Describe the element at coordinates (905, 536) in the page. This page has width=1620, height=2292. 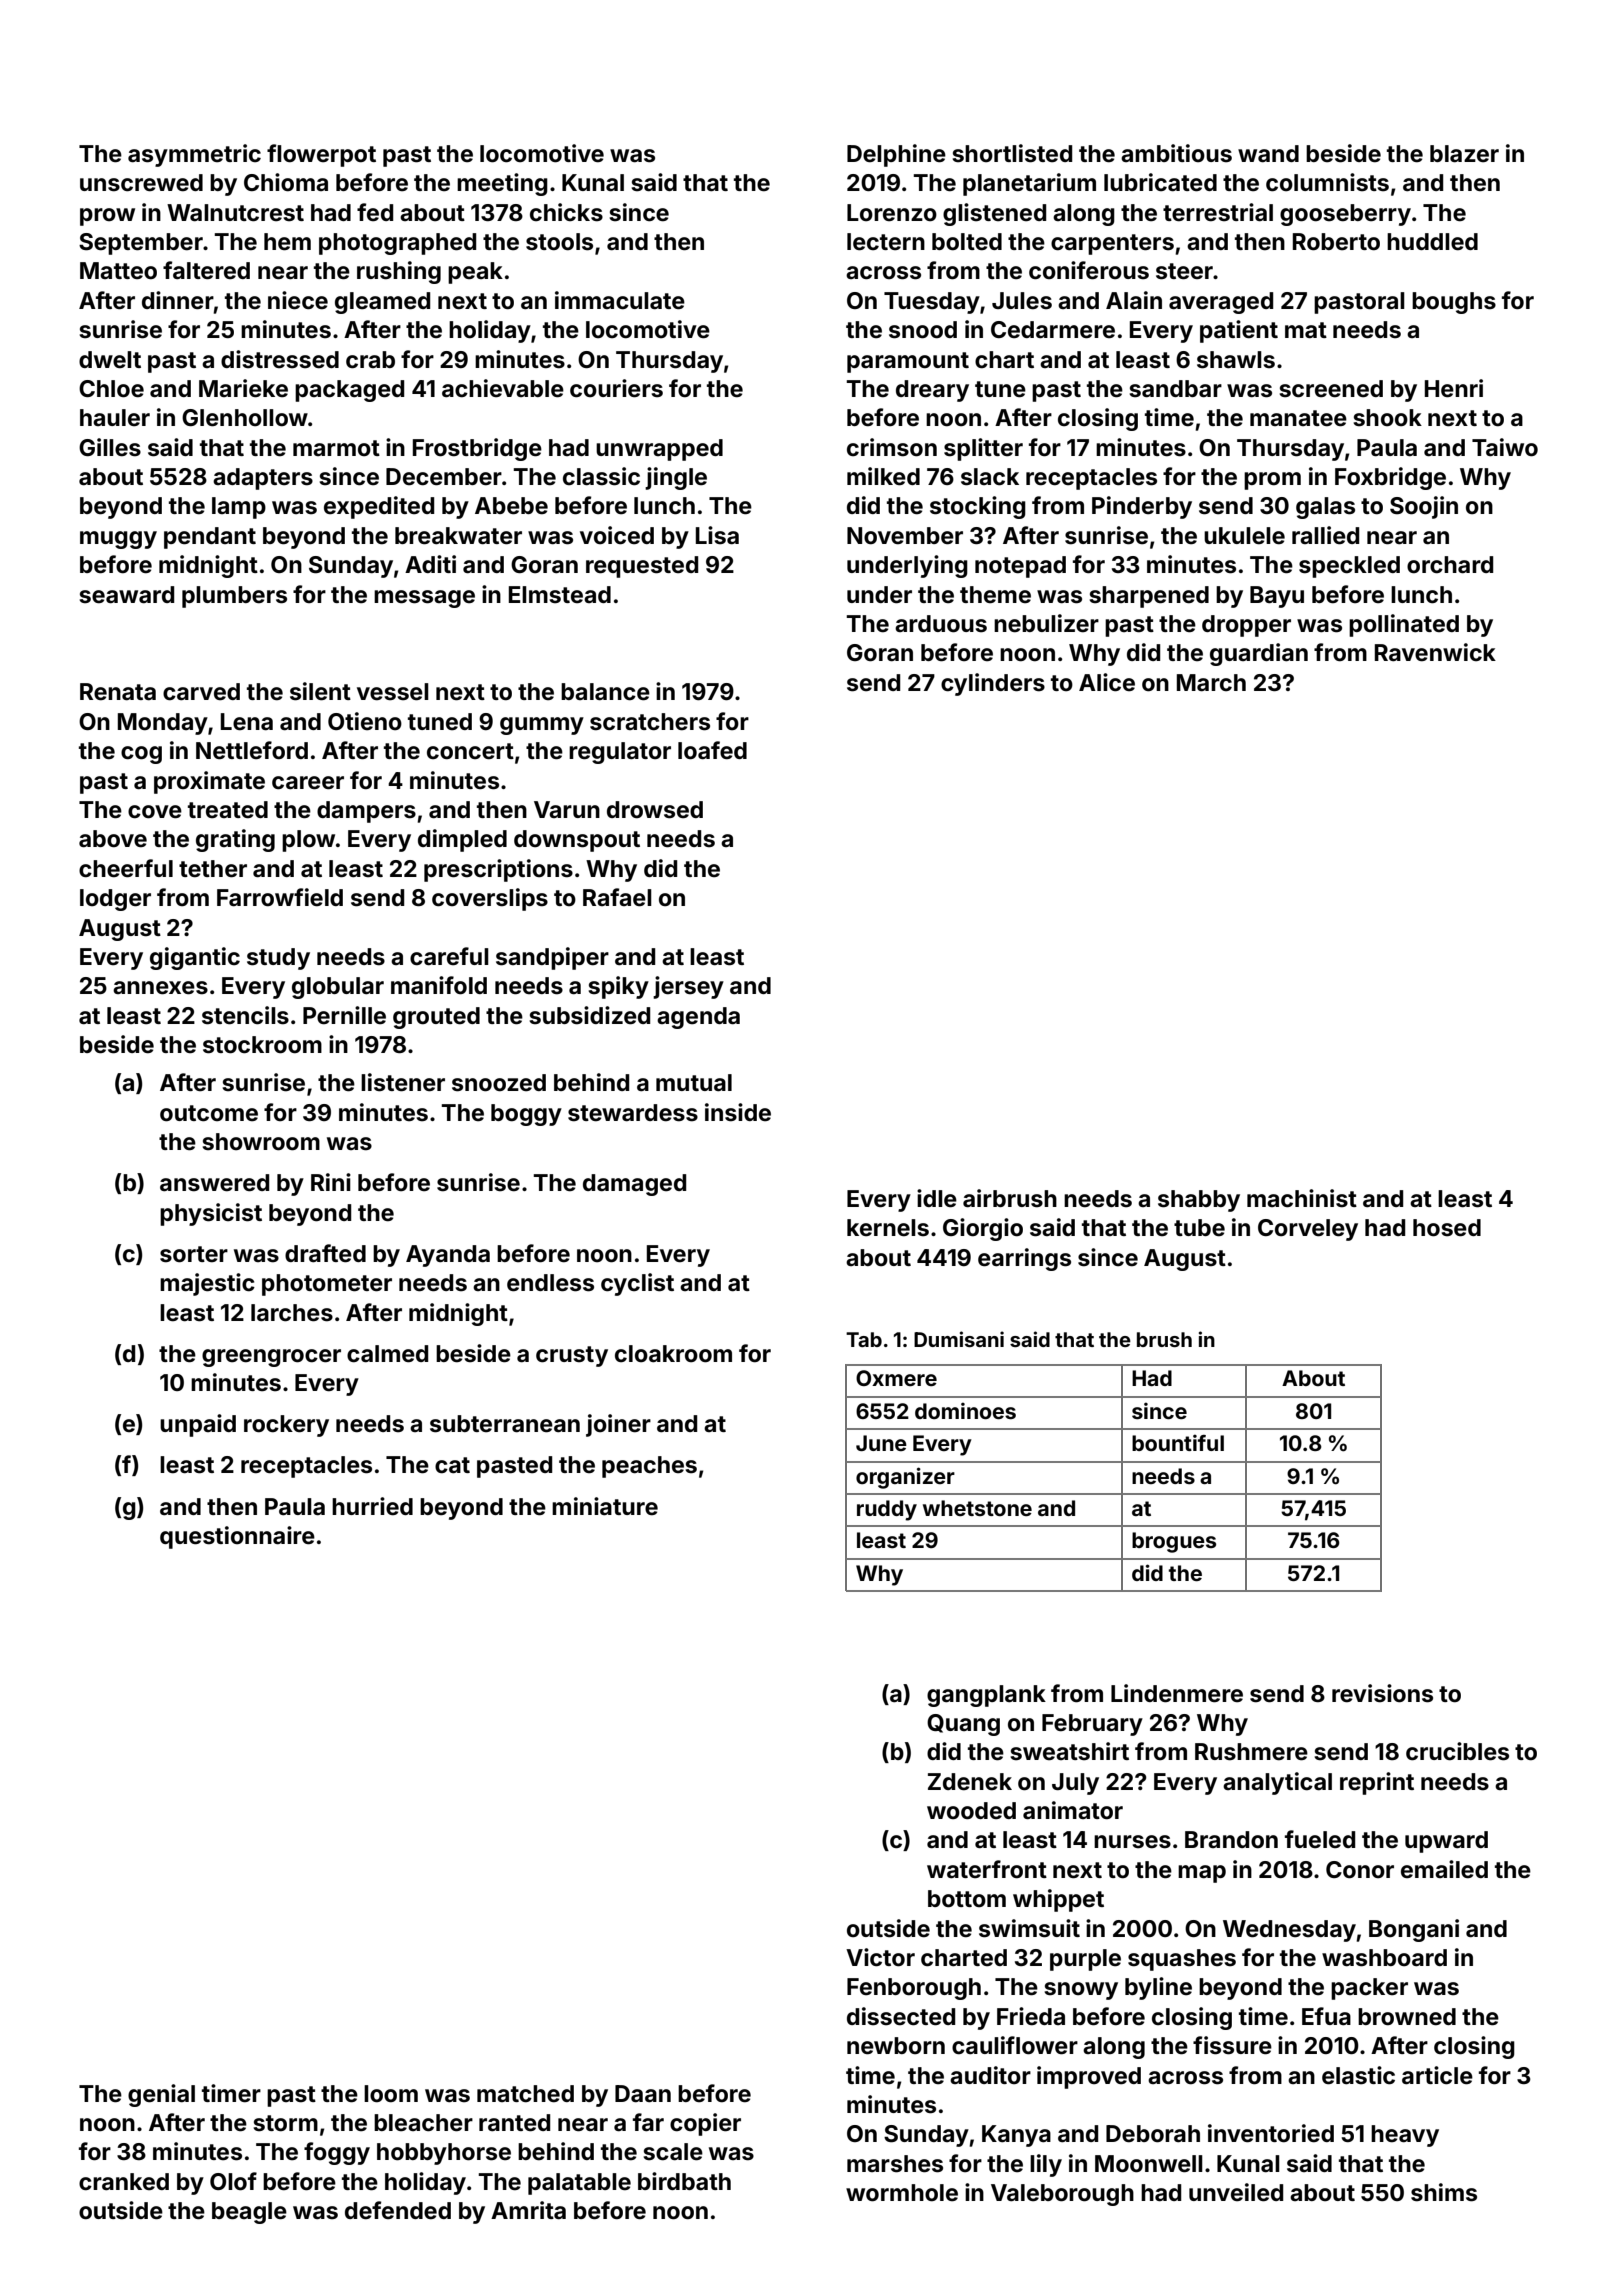
I see `November` at that location.
